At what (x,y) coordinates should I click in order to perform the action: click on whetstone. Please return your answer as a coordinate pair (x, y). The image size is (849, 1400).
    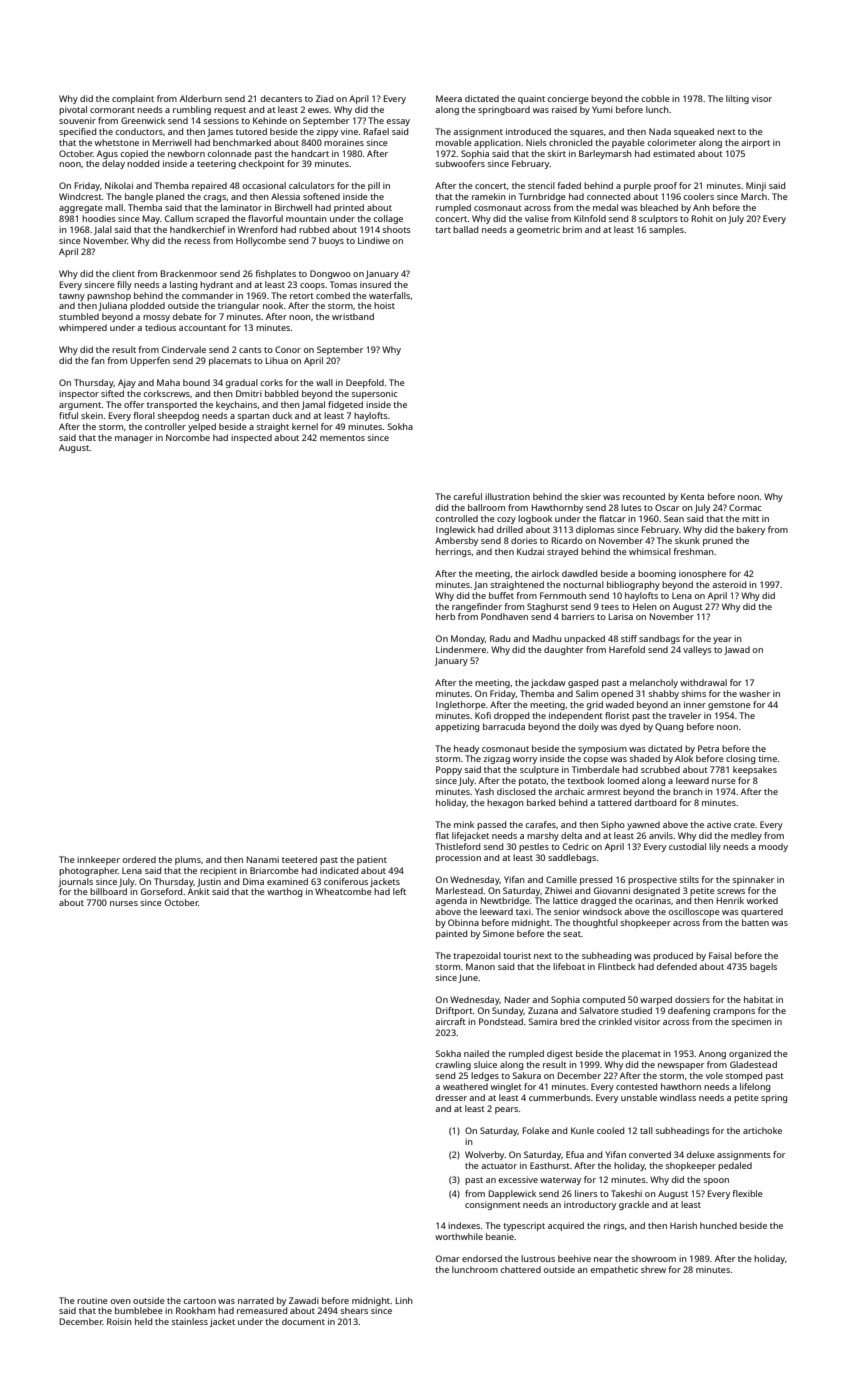
    Looking at the image, I should click on (117, 142).
